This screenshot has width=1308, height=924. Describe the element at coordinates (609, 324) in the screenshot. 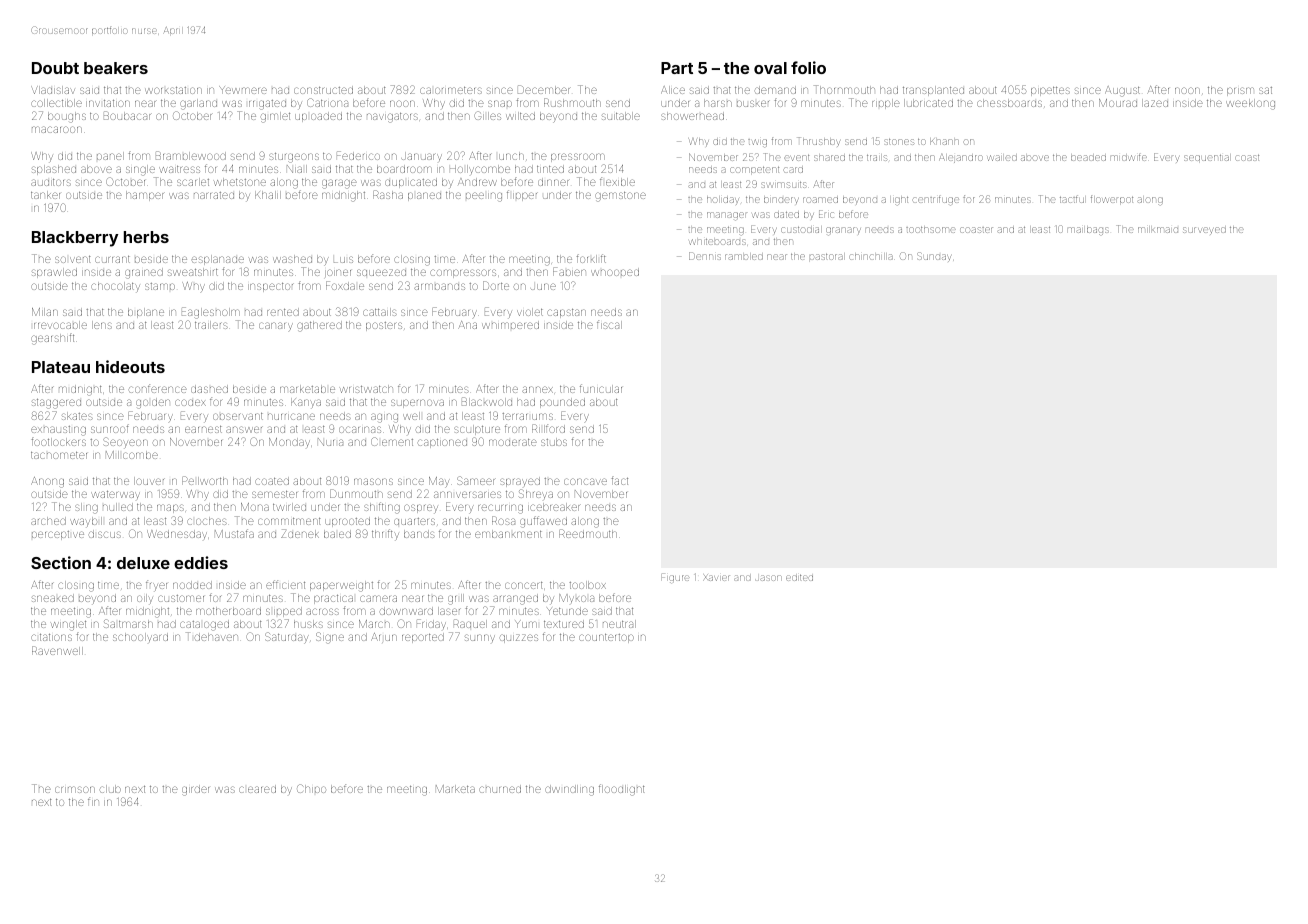

I see `fiscal` at that location.
